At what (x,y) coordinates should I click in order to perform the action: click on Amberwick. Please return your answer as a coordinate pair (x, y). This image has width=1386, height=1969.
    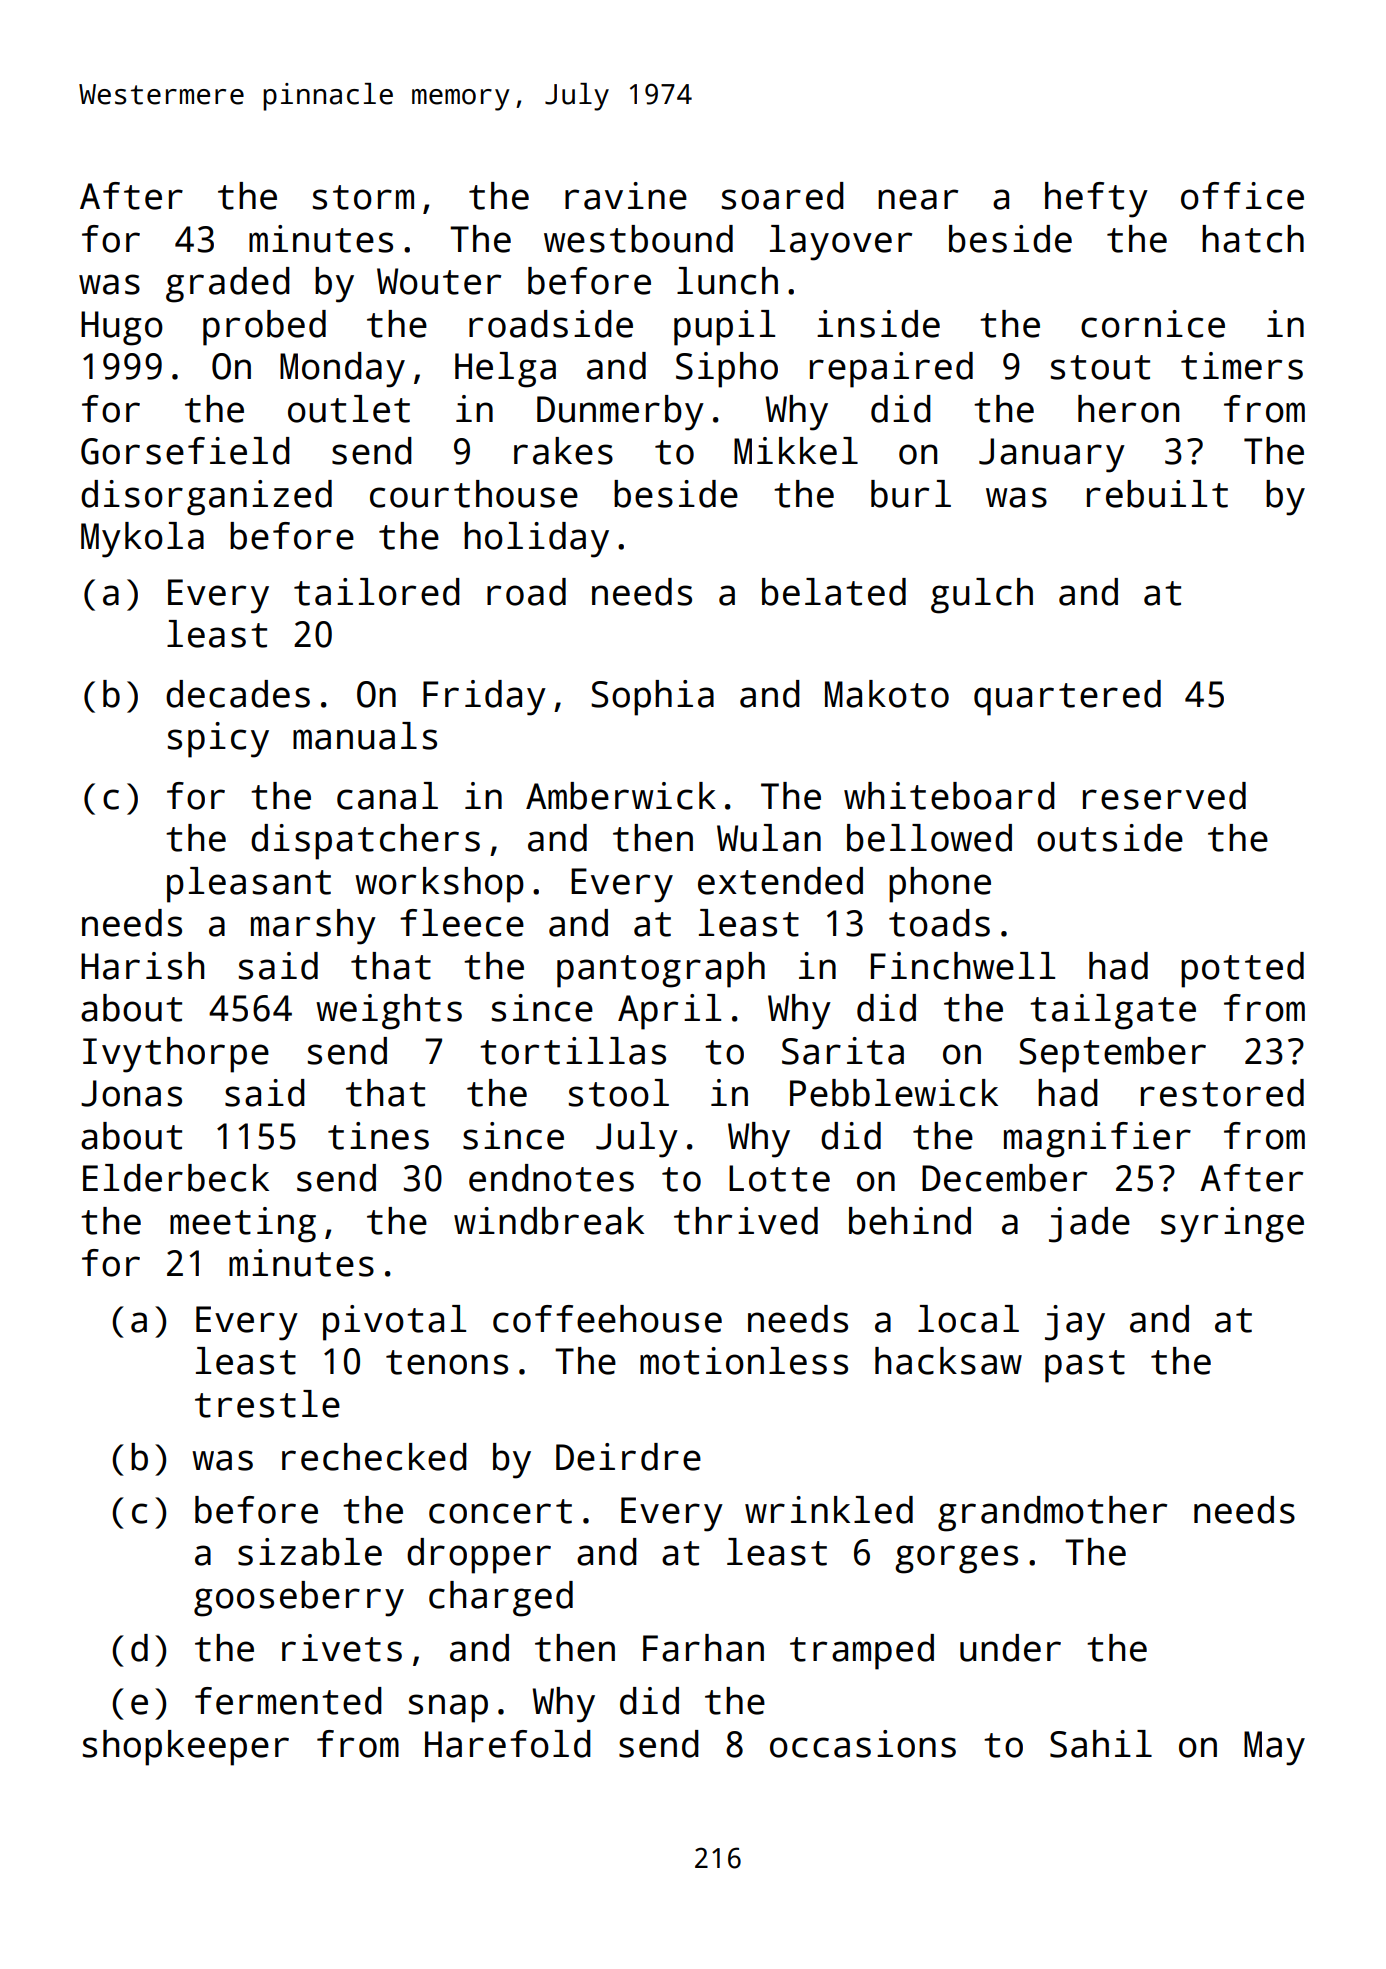
    Looking at the image, I should click on (621, 796).
